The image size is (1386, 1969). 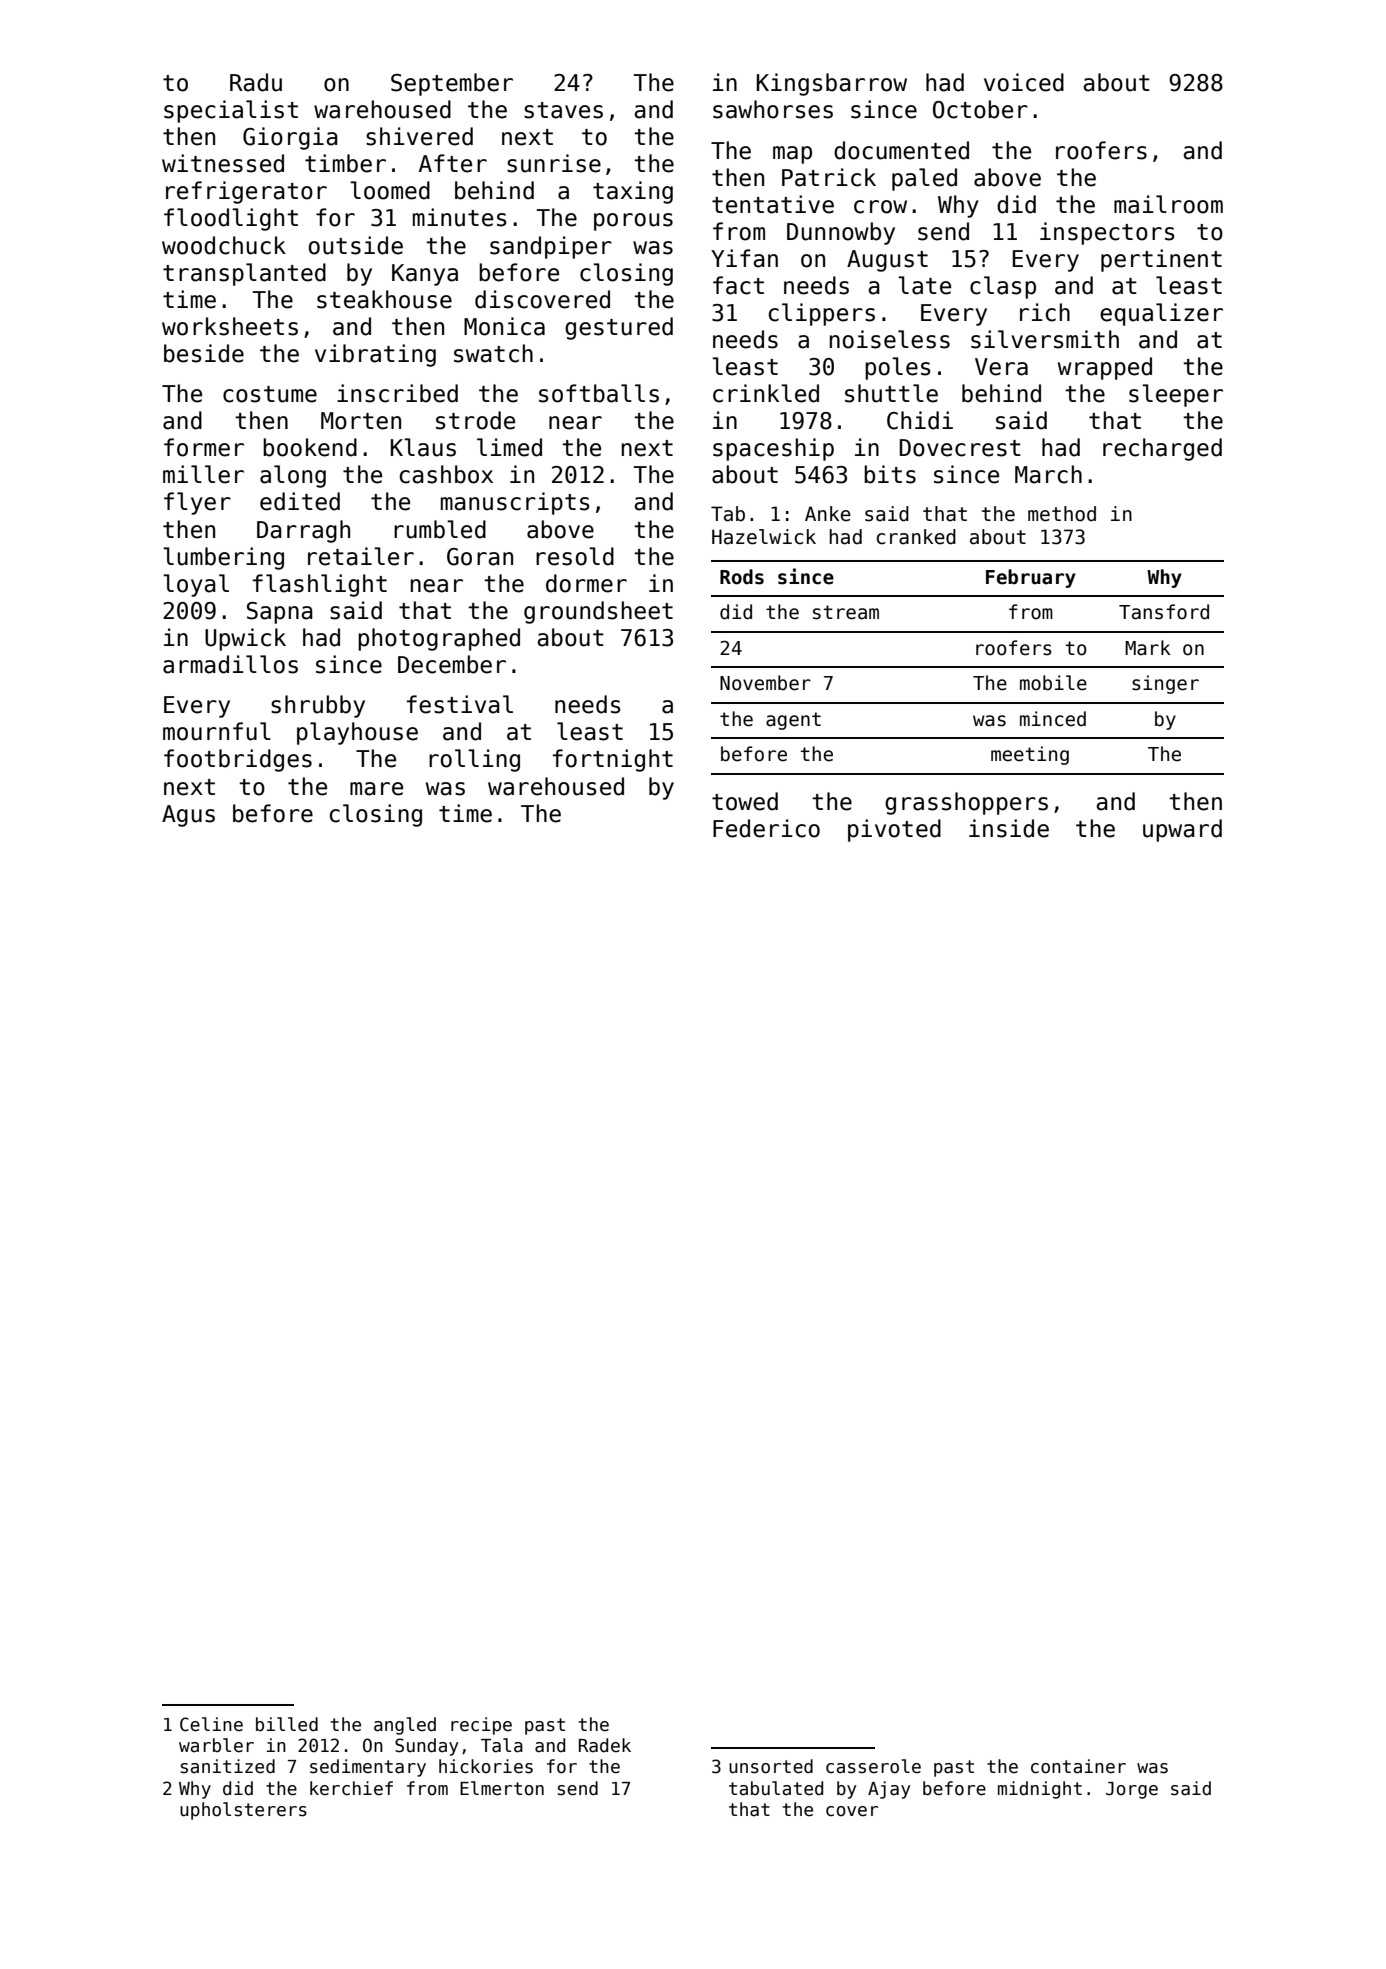 I want to click on specialist, so click(x=231, y=111).
